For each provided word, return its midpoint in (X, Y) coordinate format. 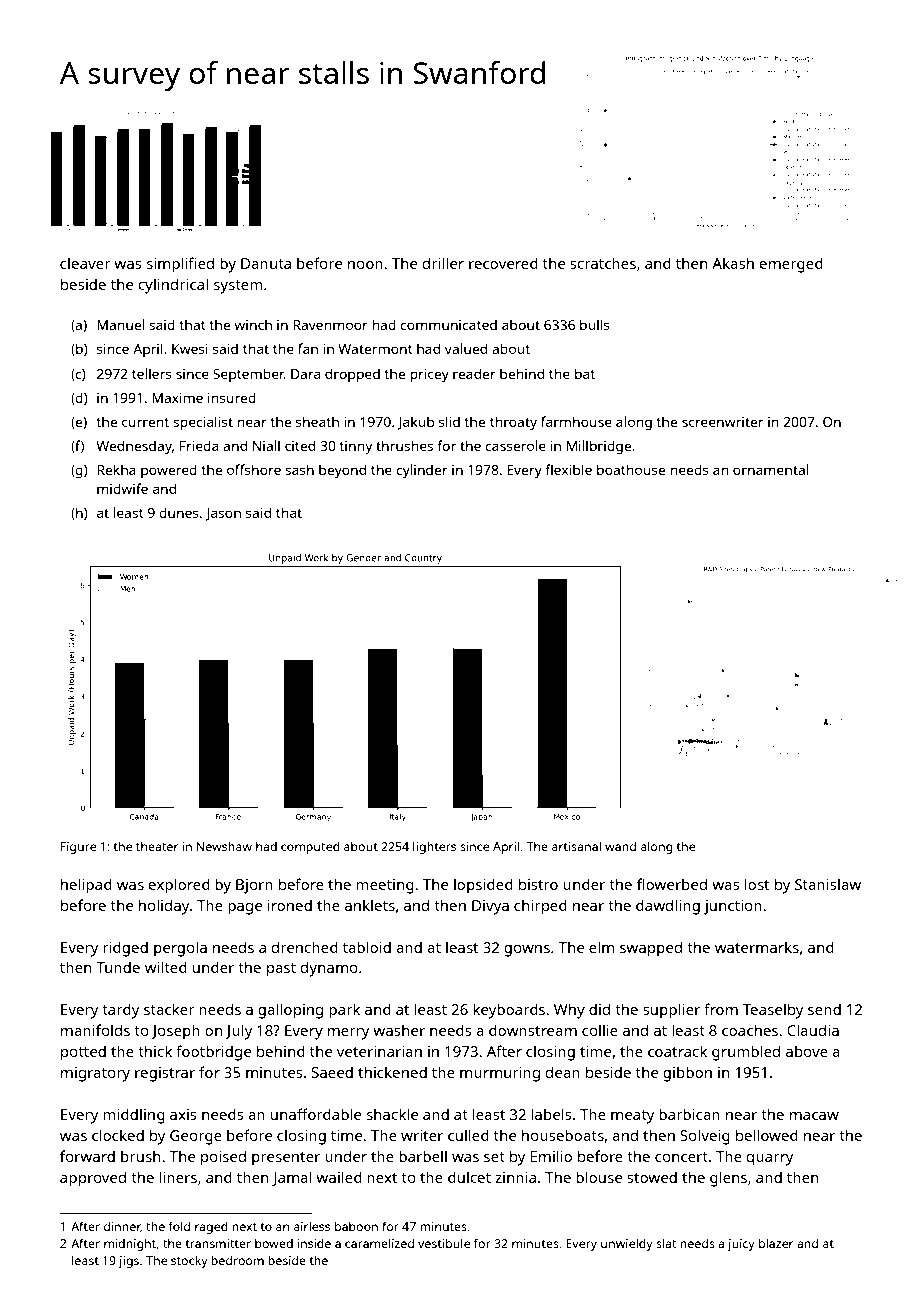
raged (211, 1228)
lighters (434, 847)
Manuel (120, 324)
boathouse (631, 469)
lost (757, 884)
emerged (791, 265)
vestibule (444, 1243)
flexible (569, 469)
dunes (179, 512)
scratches (603, 263)
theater (157, 846)
